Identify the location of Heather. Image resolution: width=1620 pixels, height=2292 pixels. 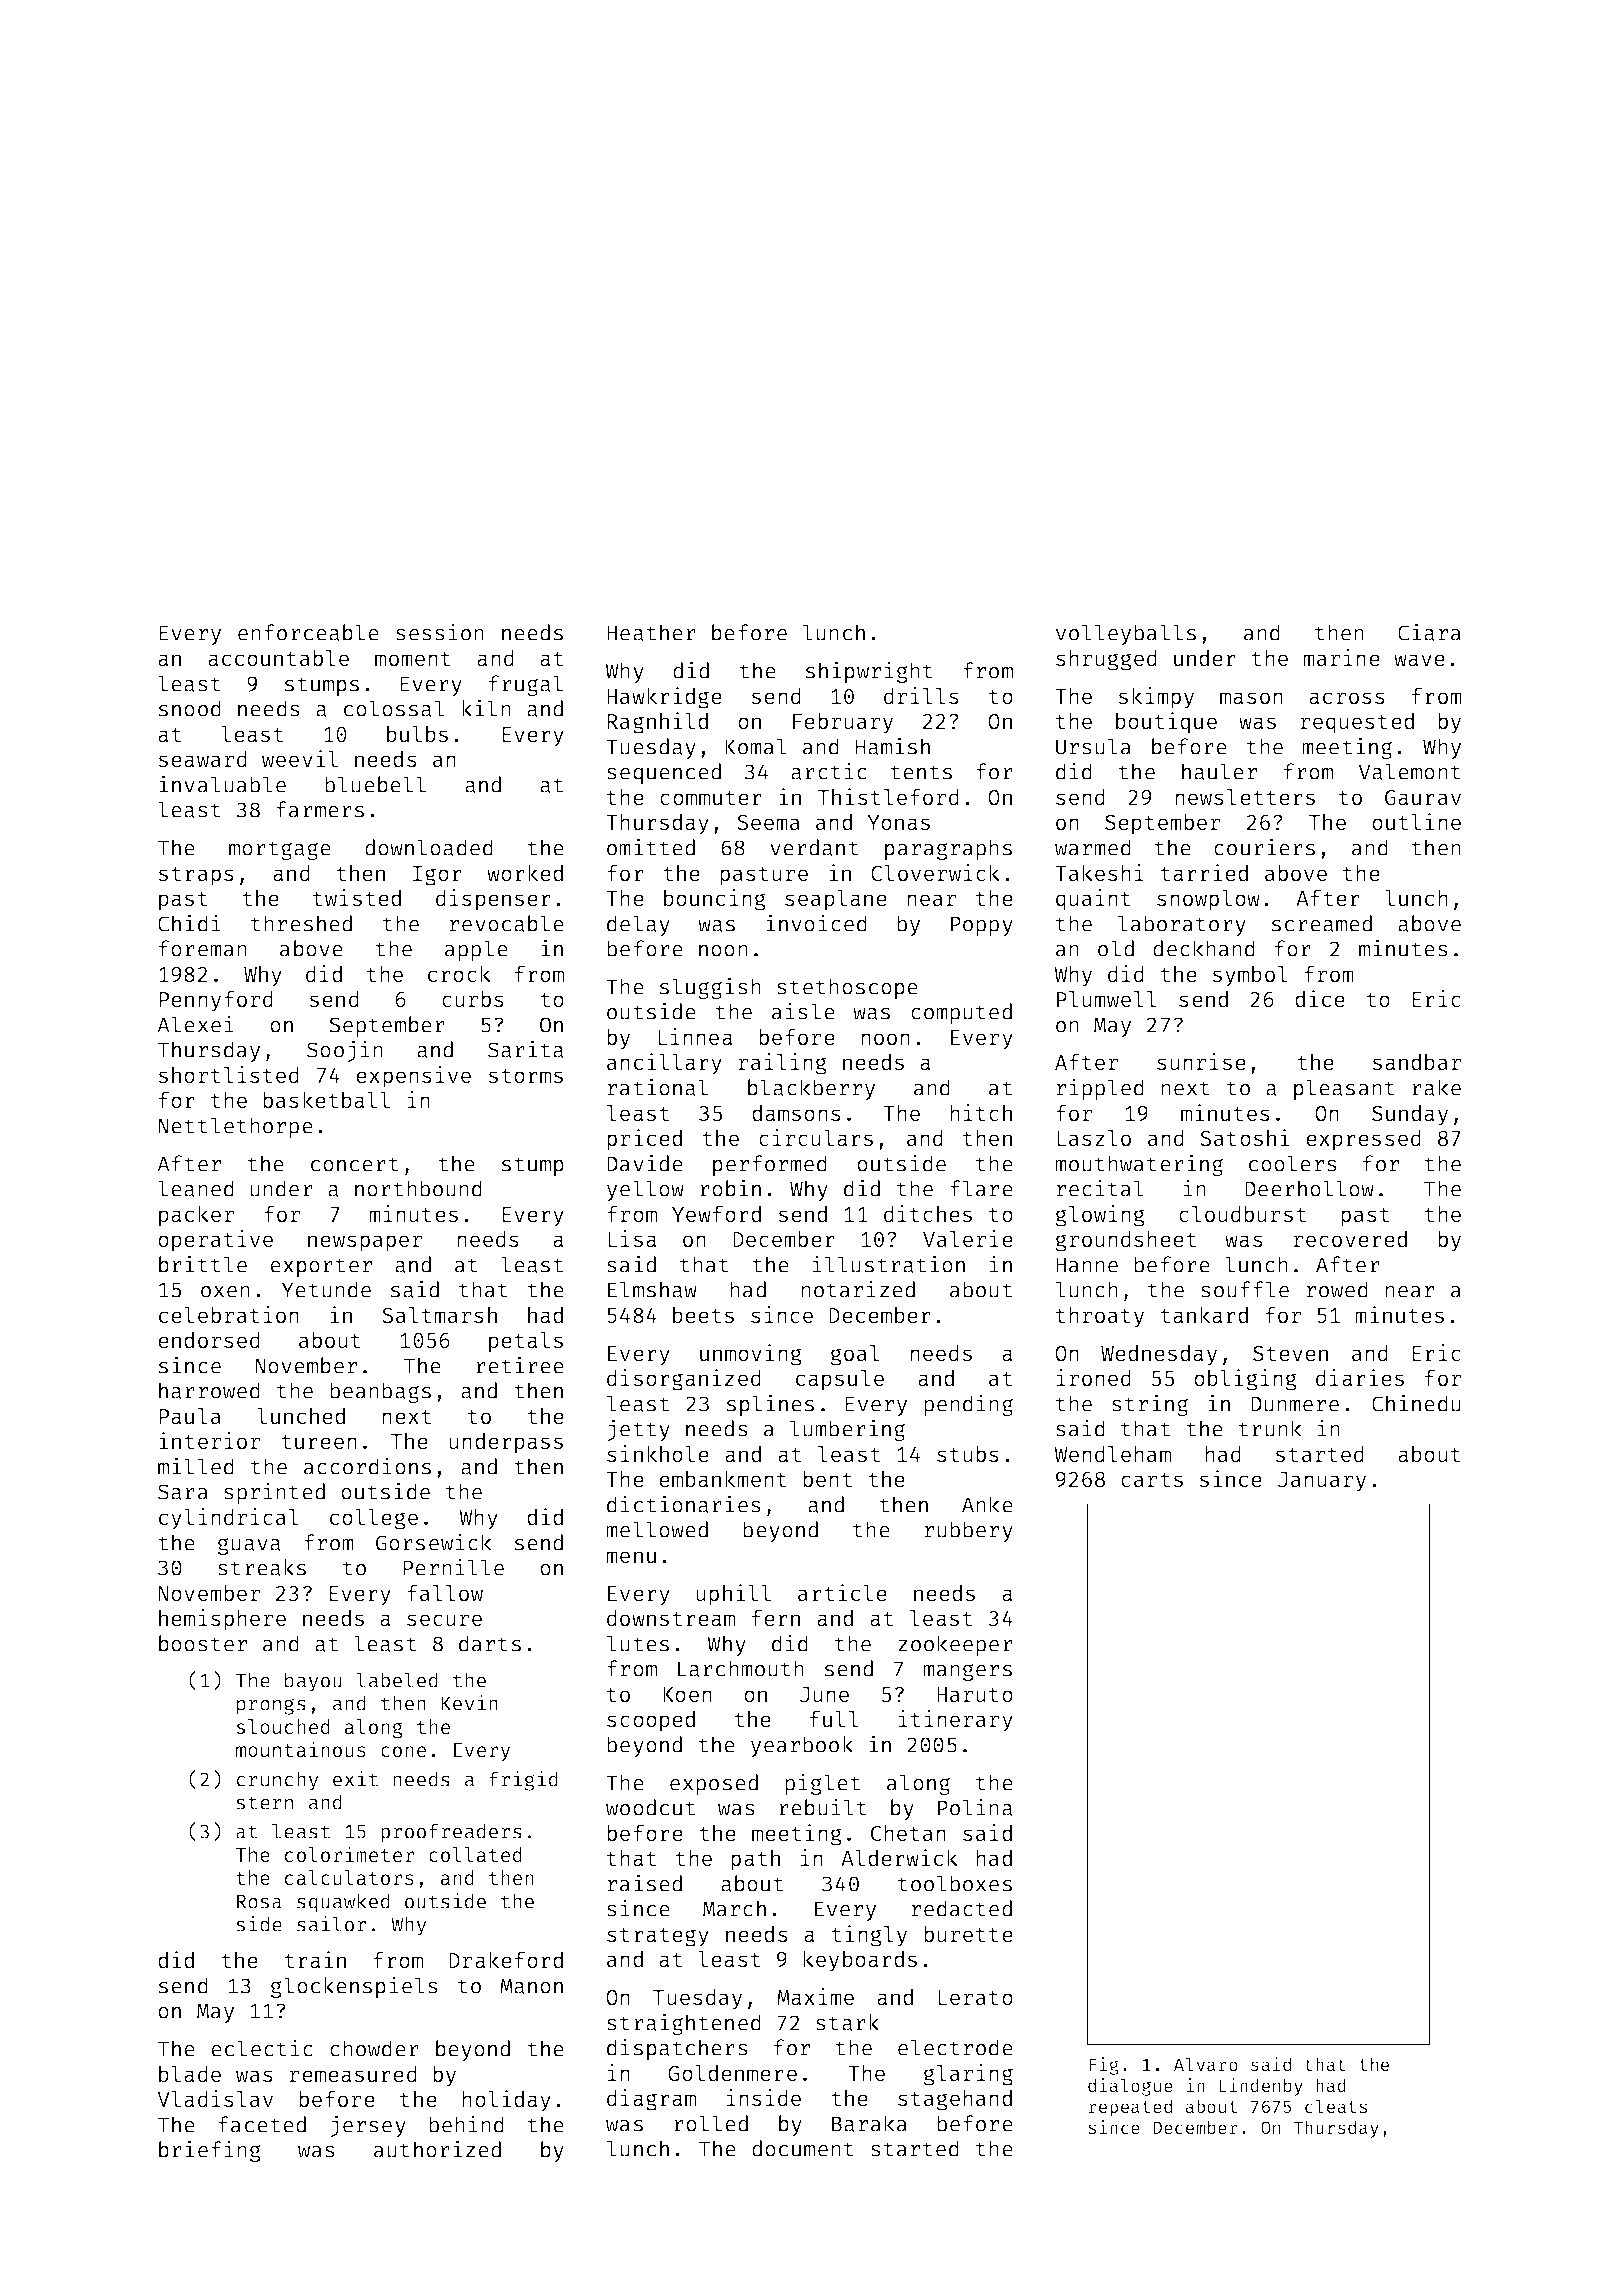
(651, 632).
